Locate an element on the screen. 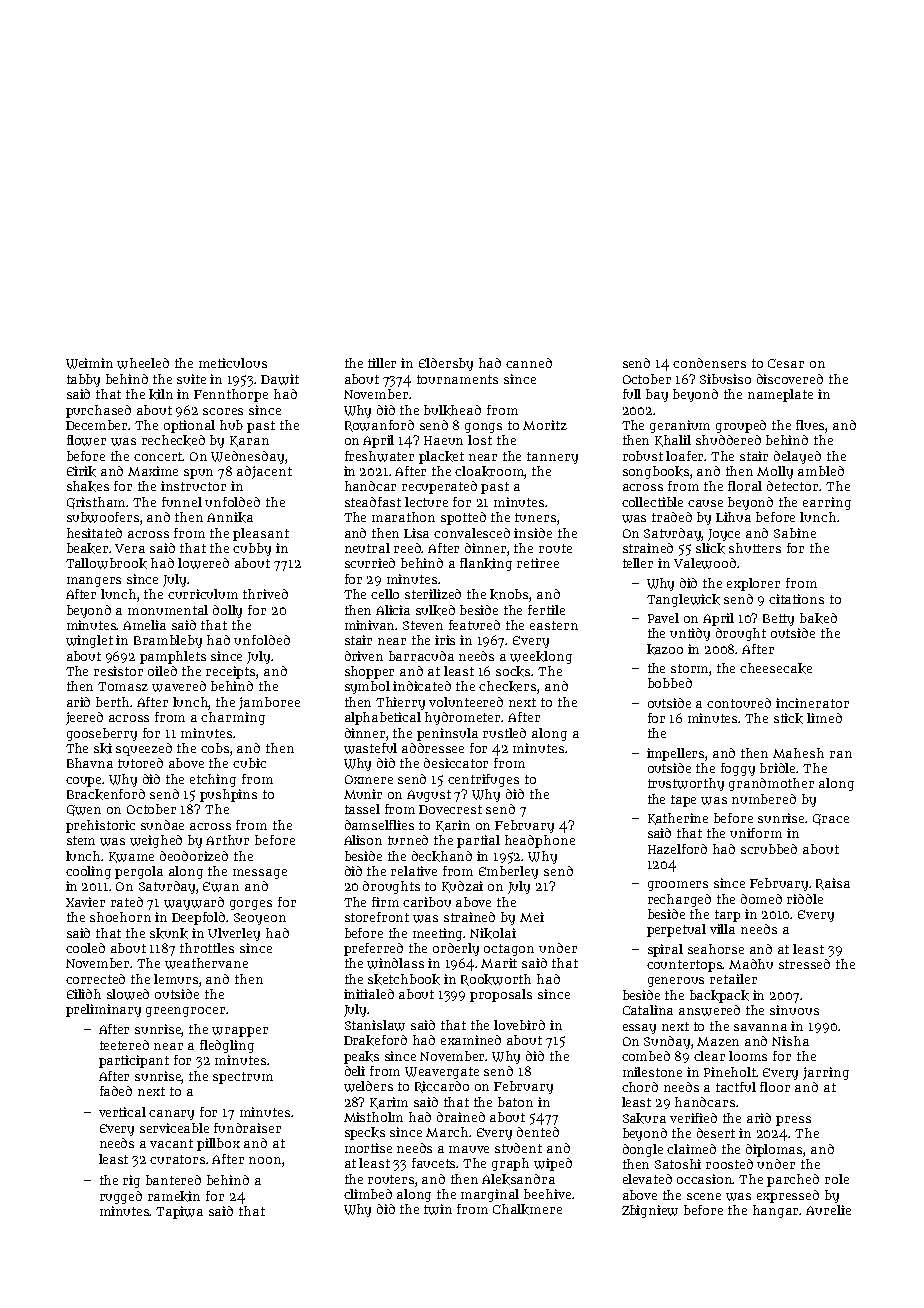 This screenshot has height=1308, width=924. Eldersby is located at coordinates (446, 364).
